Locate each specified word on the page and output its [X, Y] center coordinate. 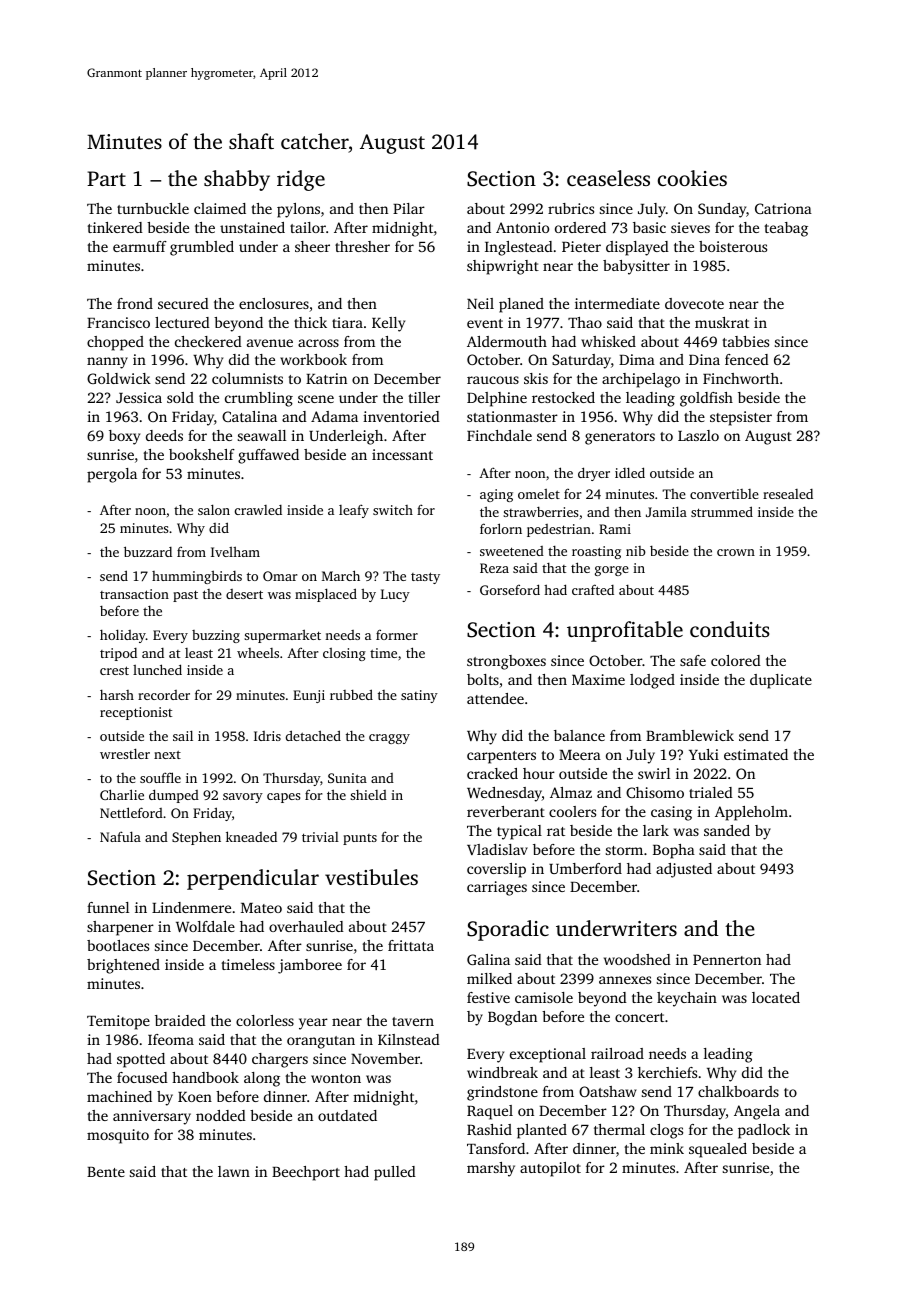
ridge [301, 180]
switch [393, 510]
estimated [756, 754]
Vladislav [497, 849]
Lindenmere [191, 907]
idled [630, 472]
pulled [395, 1173]
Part [106, 178]
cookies [692, 178]
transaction [134, 594]
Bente [106, 1172]
